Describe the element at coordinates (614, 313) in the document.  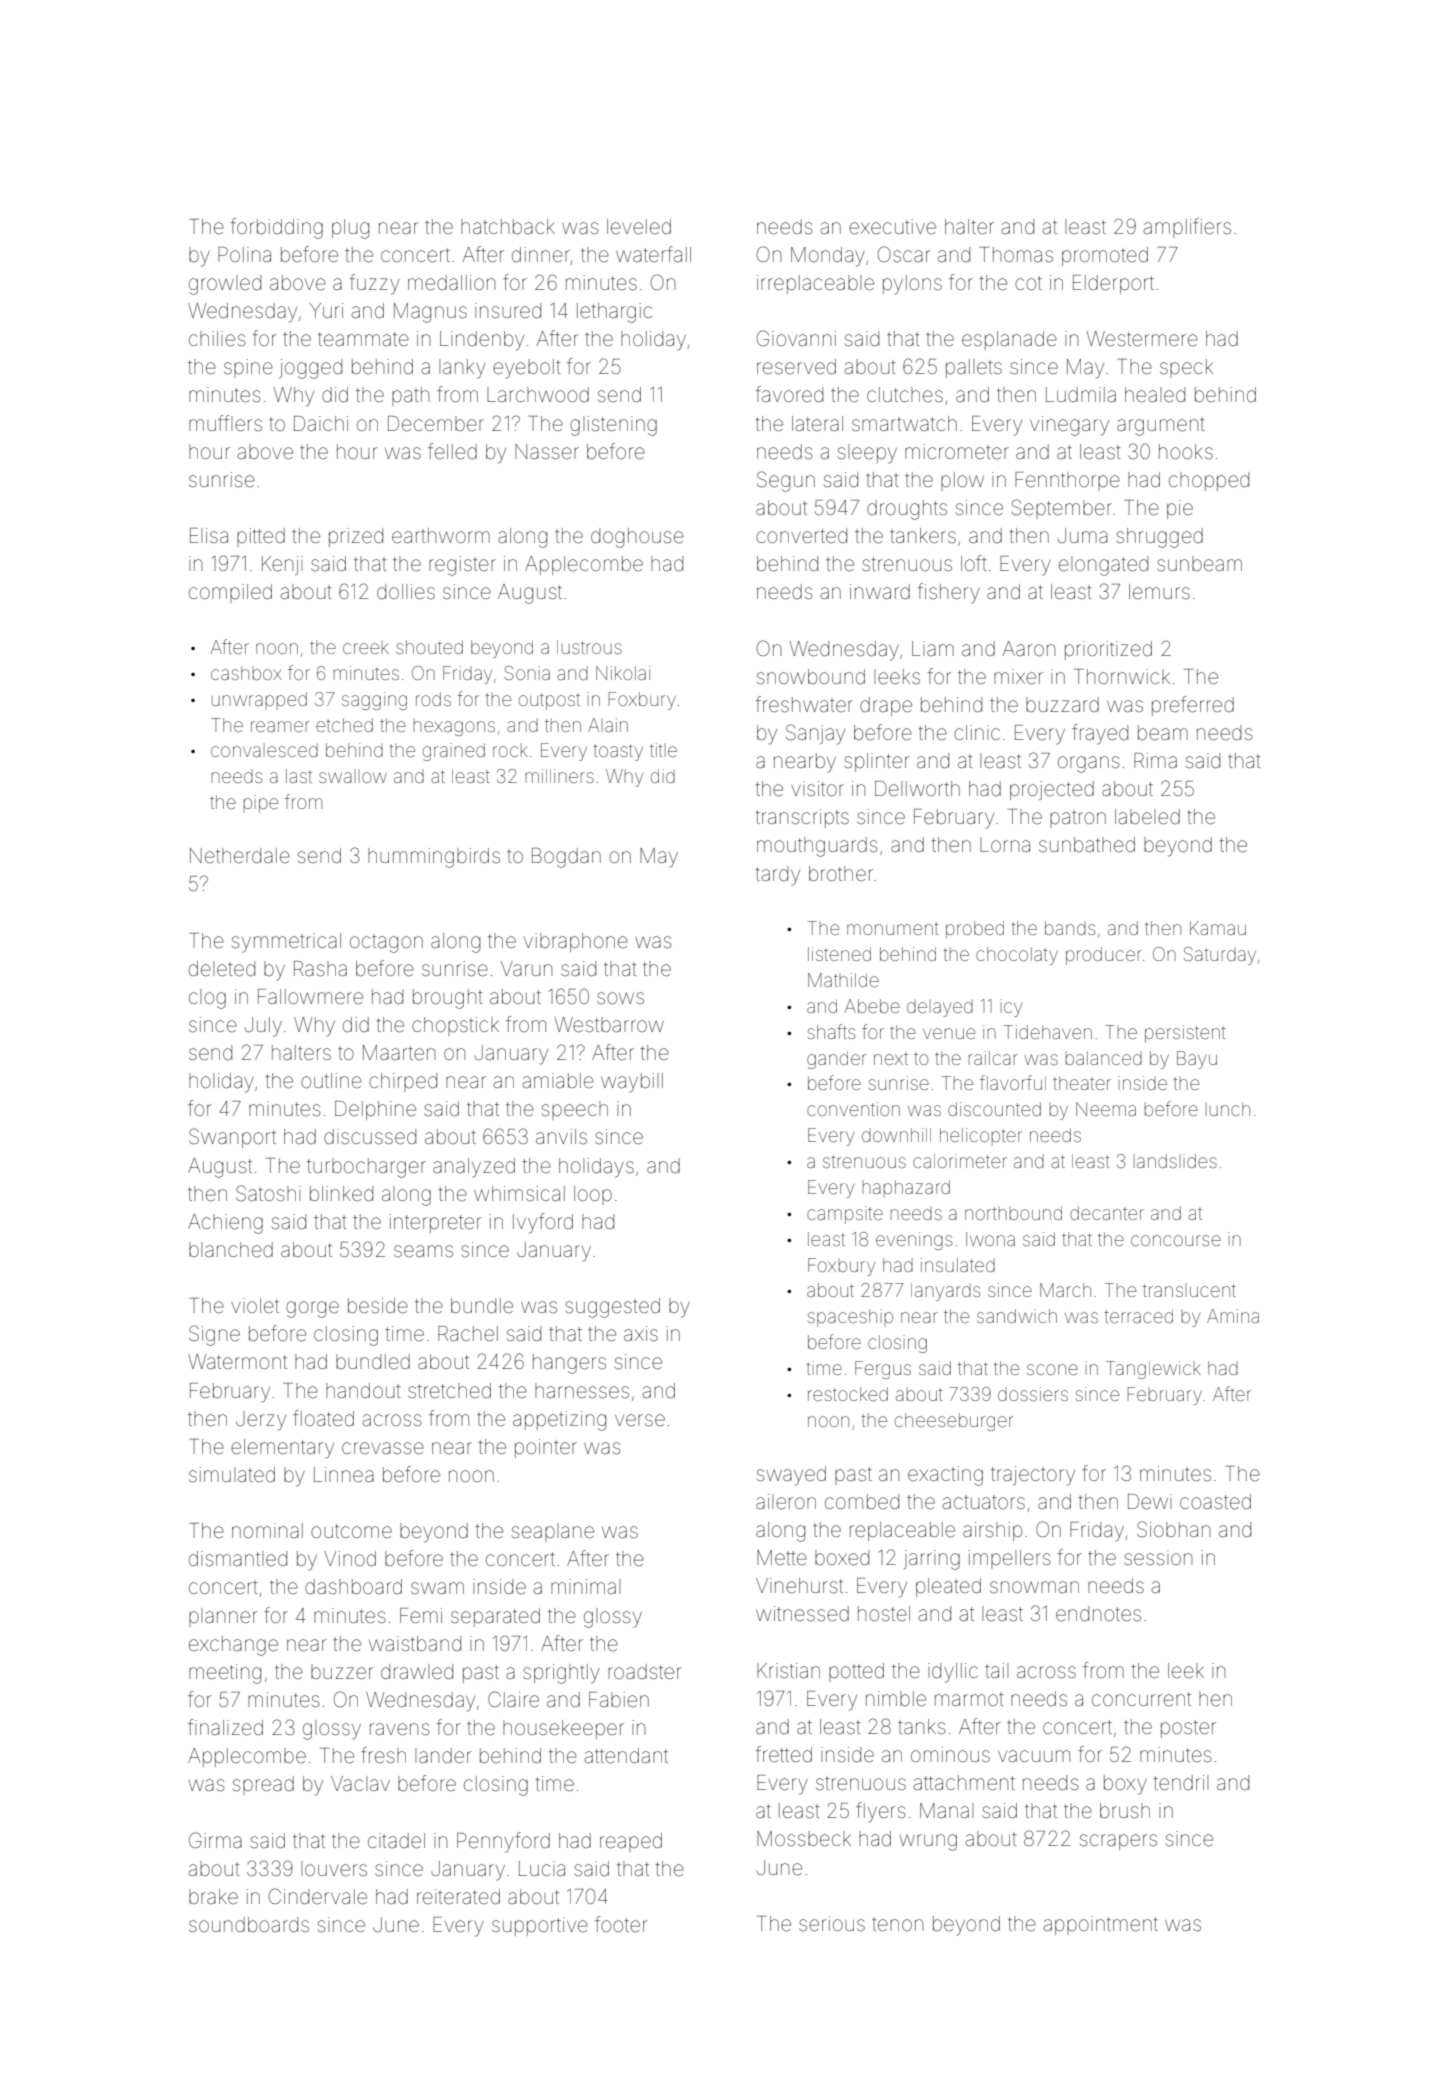
I see `lethargic` at that location.
